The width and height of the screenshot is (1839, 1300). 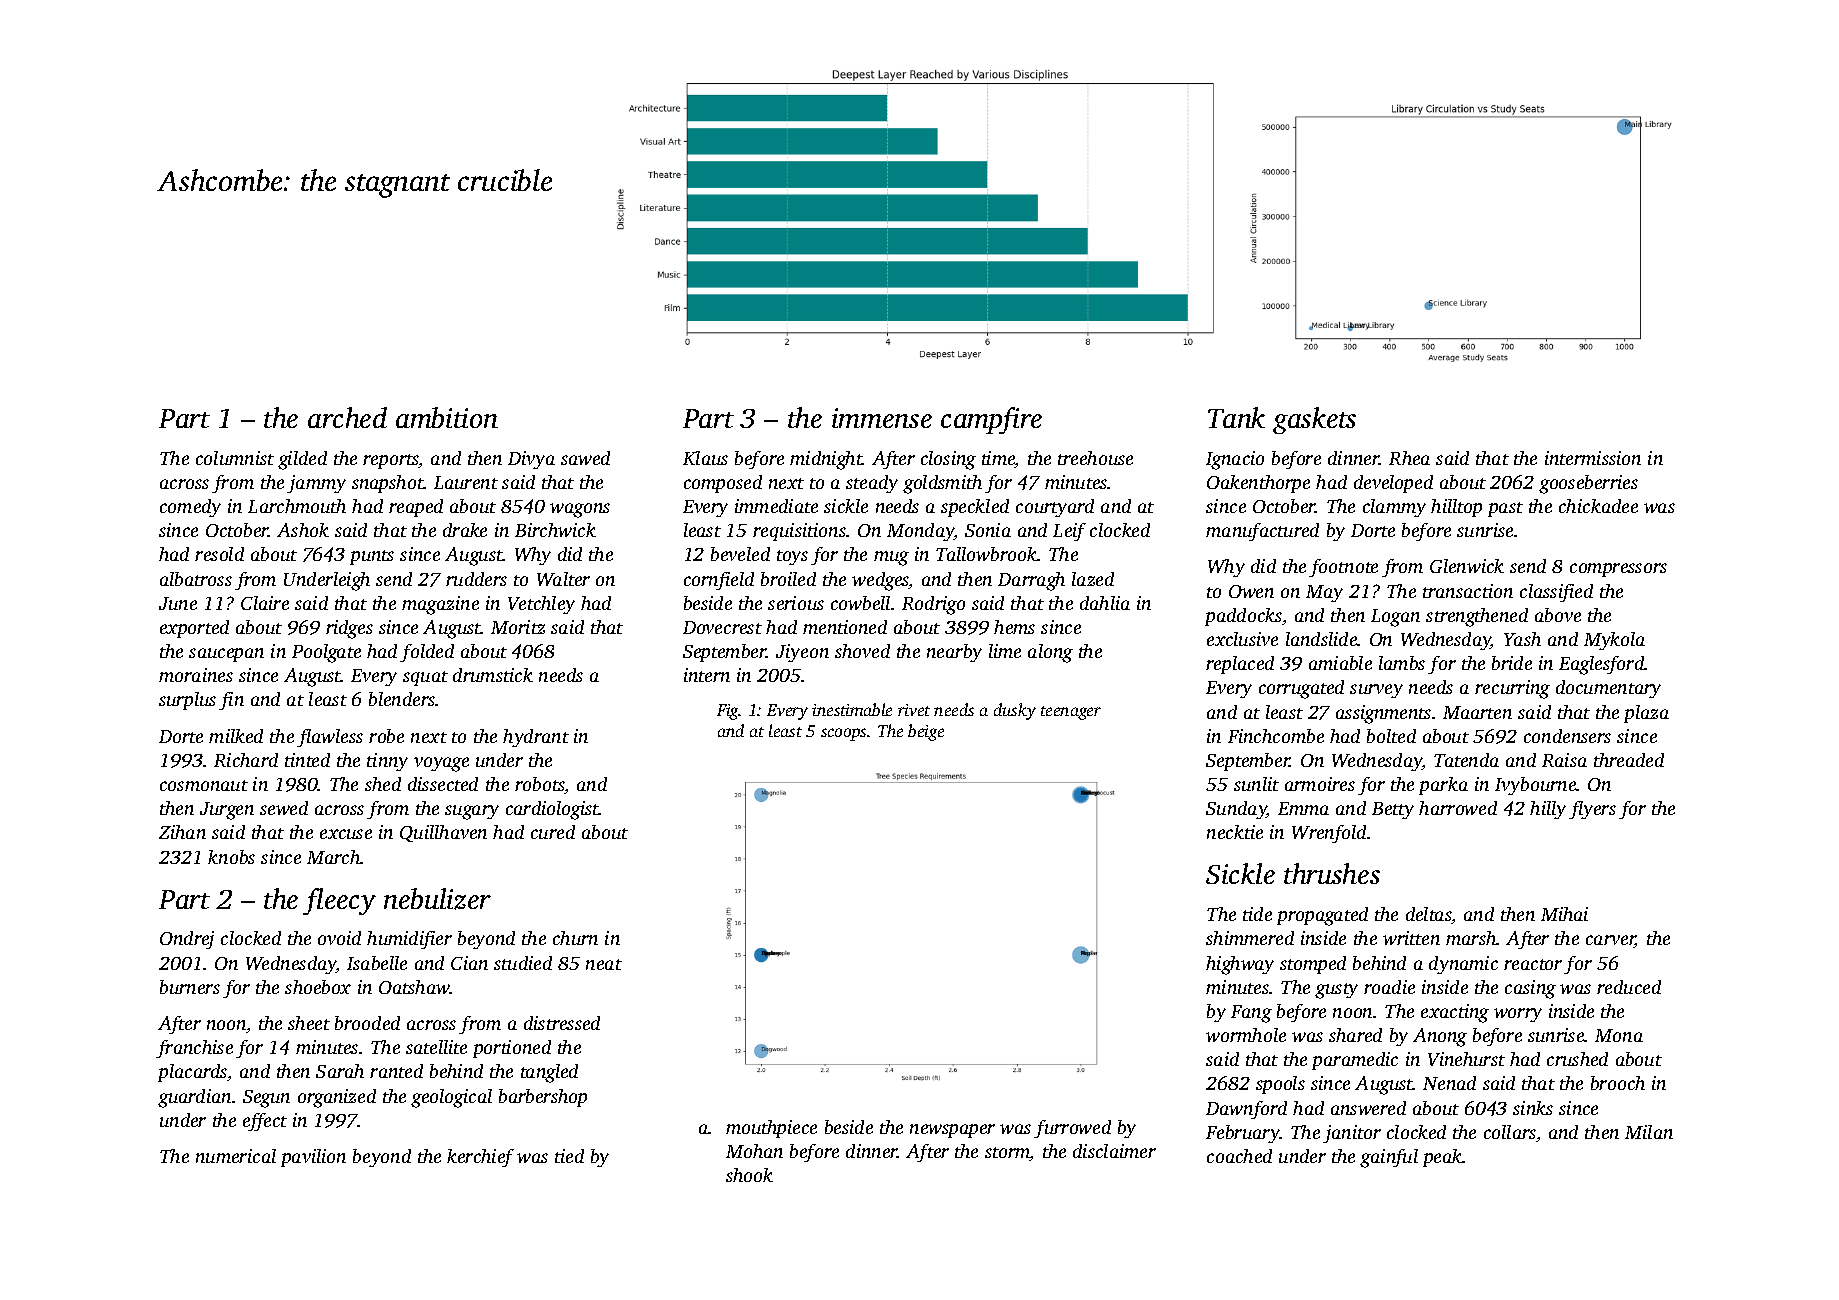 I want to click on Milan, so click(x=1649, y=1132).
